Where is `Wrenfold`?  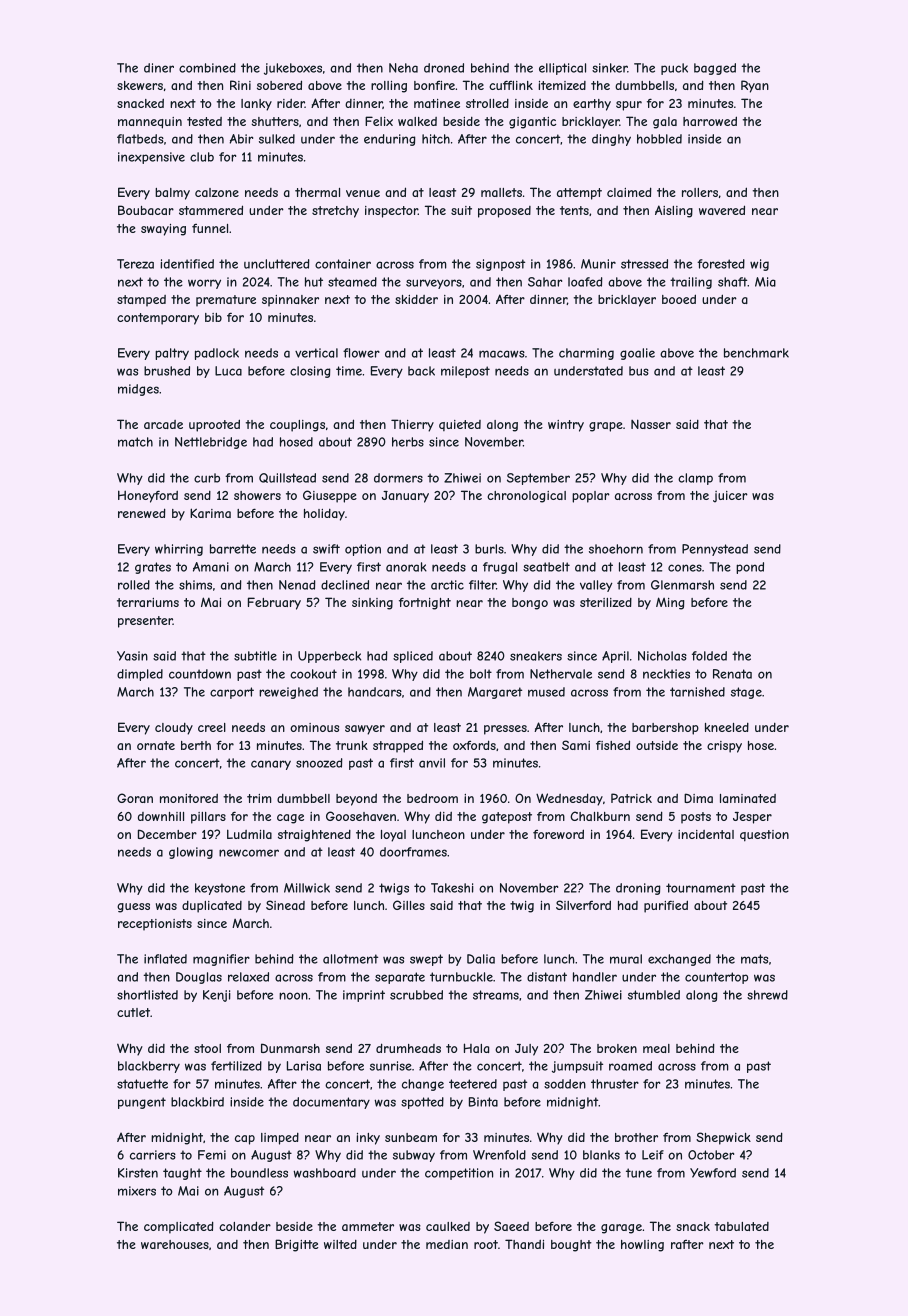 Wrenfold is located at coordinates (499, 1155).
